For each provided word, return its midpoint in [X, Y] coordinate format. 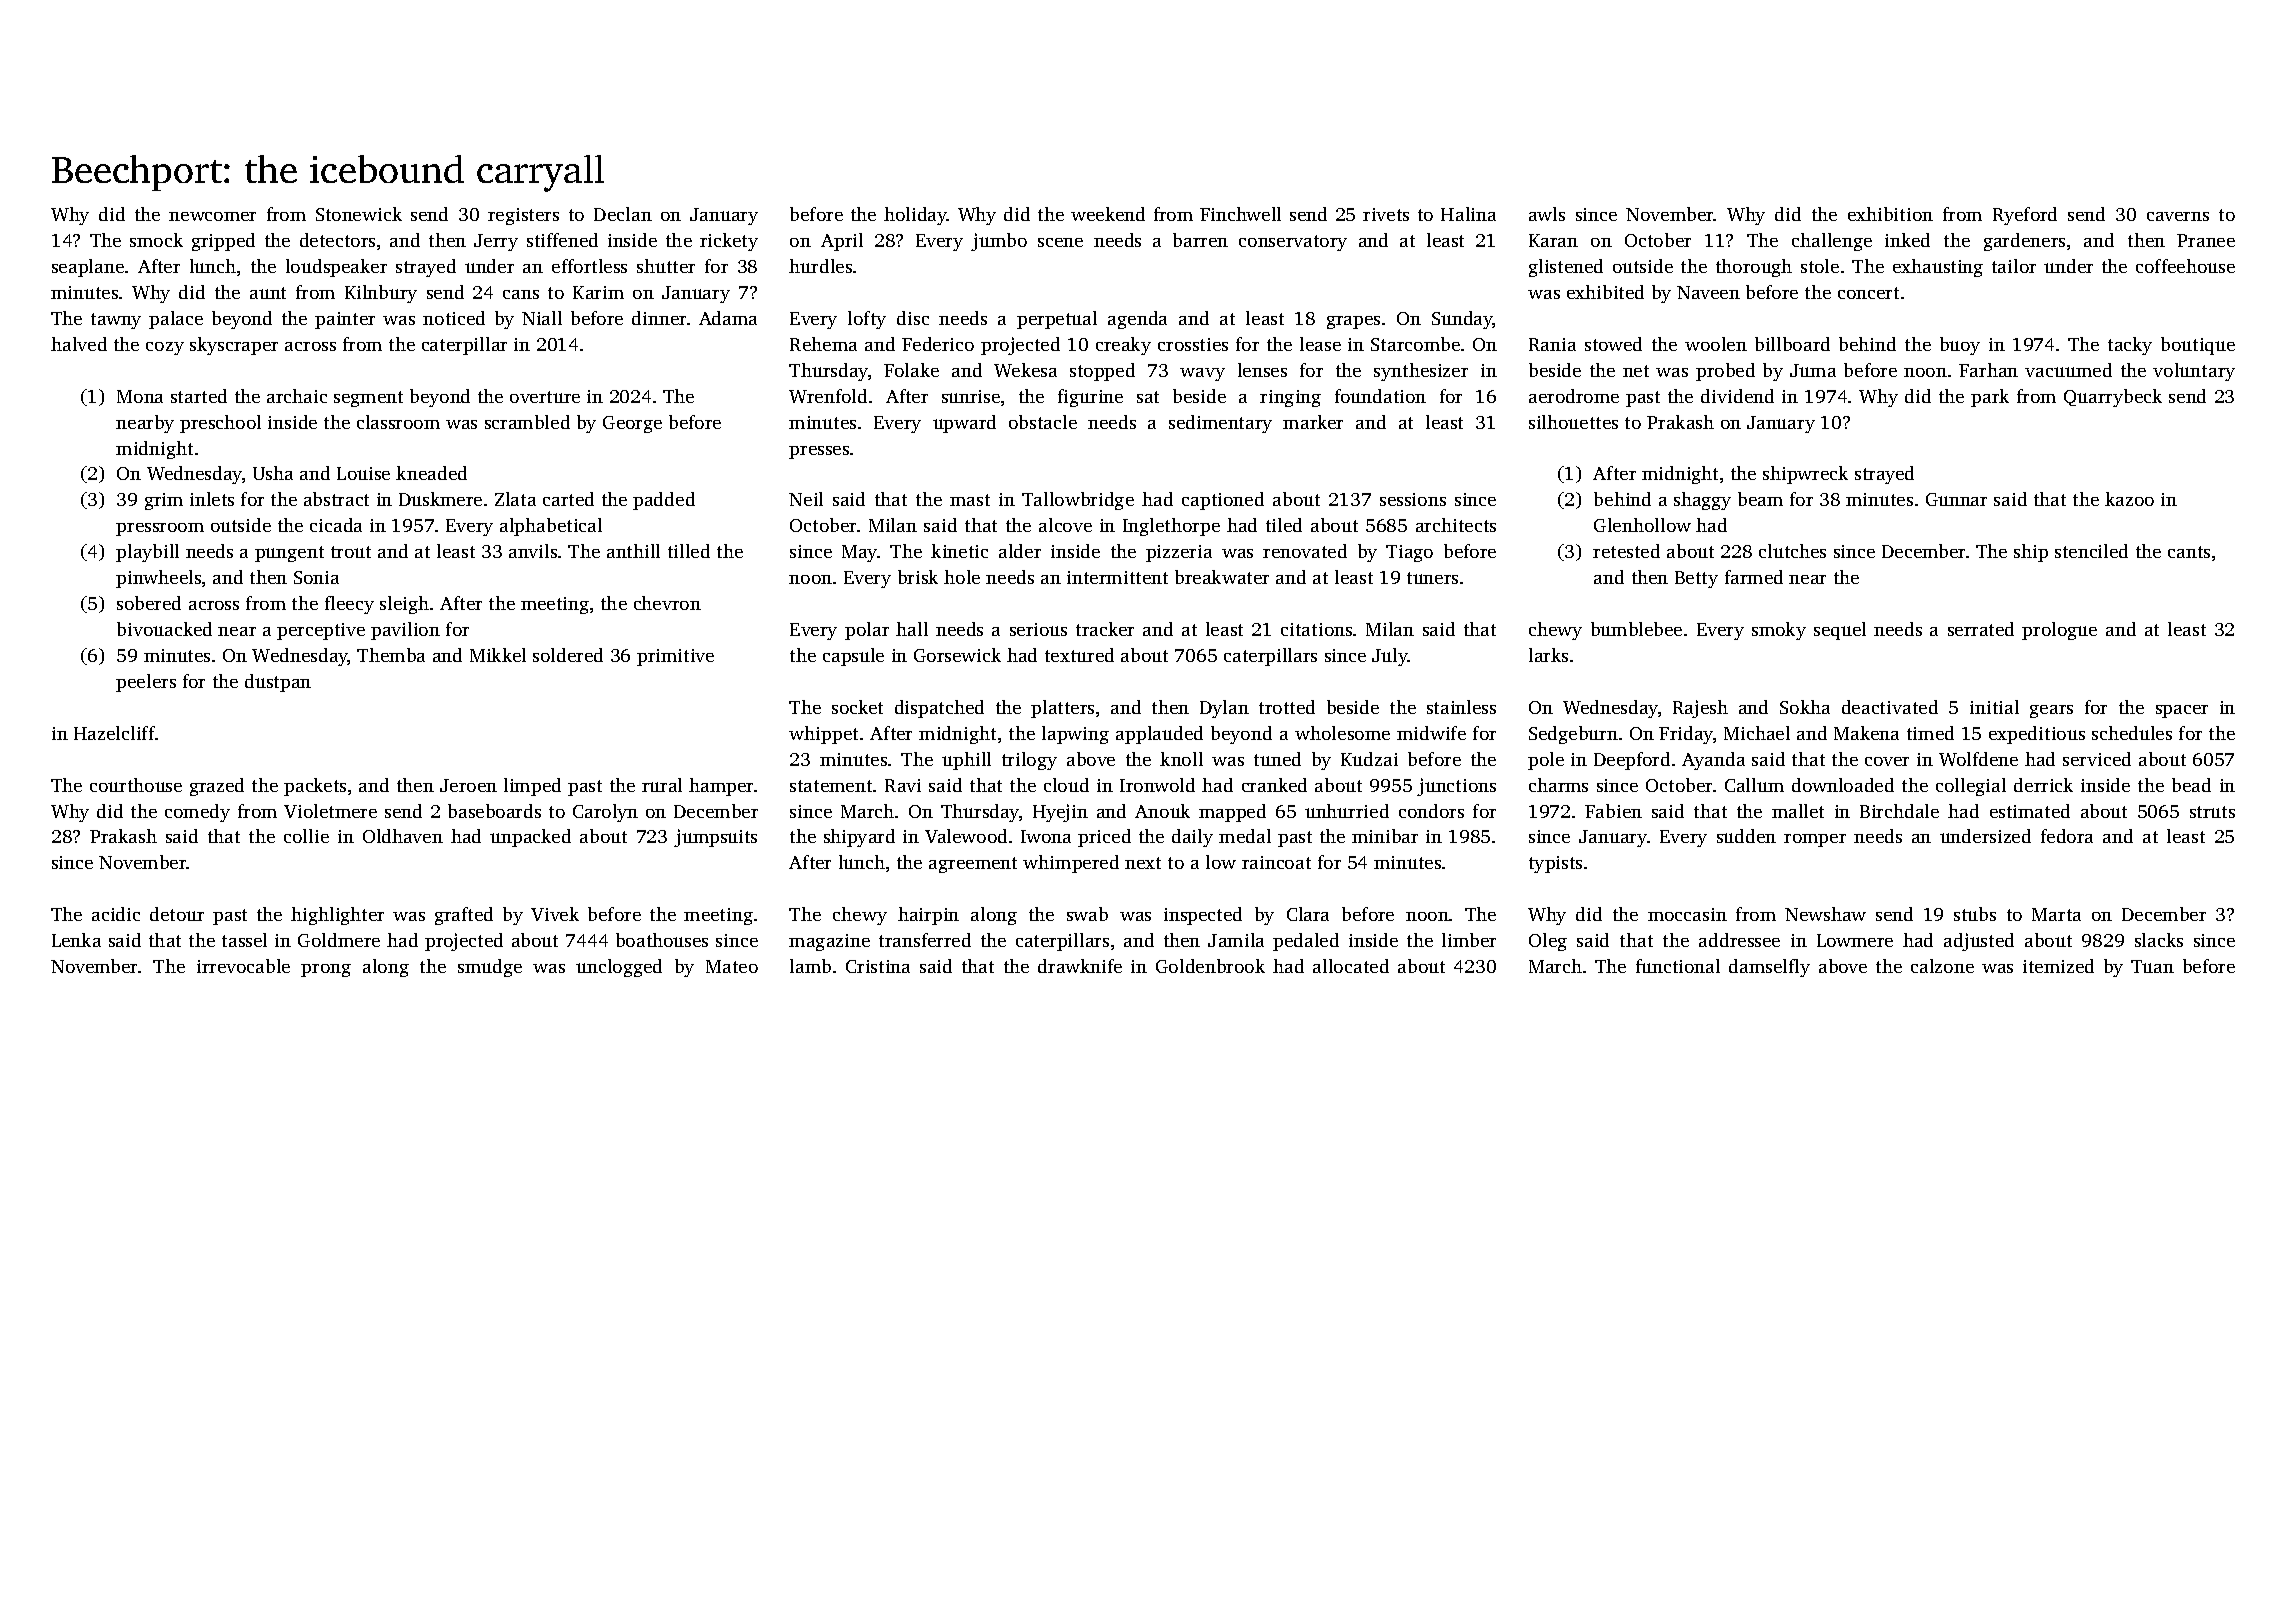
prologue [2059, 631]
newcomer [212, 216]
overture [545, 397]
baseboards [494, 811]
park [1990, 398]
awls [1547, 214]
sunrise [971, 396]
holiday [915, 216]
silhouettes [1573, 422]
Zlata [515, 499]
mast [970, 500]
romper [1815, 840]
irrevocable [243, 966]
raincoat [1276, 862]
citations [1316, 629]
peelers [146, 683]
